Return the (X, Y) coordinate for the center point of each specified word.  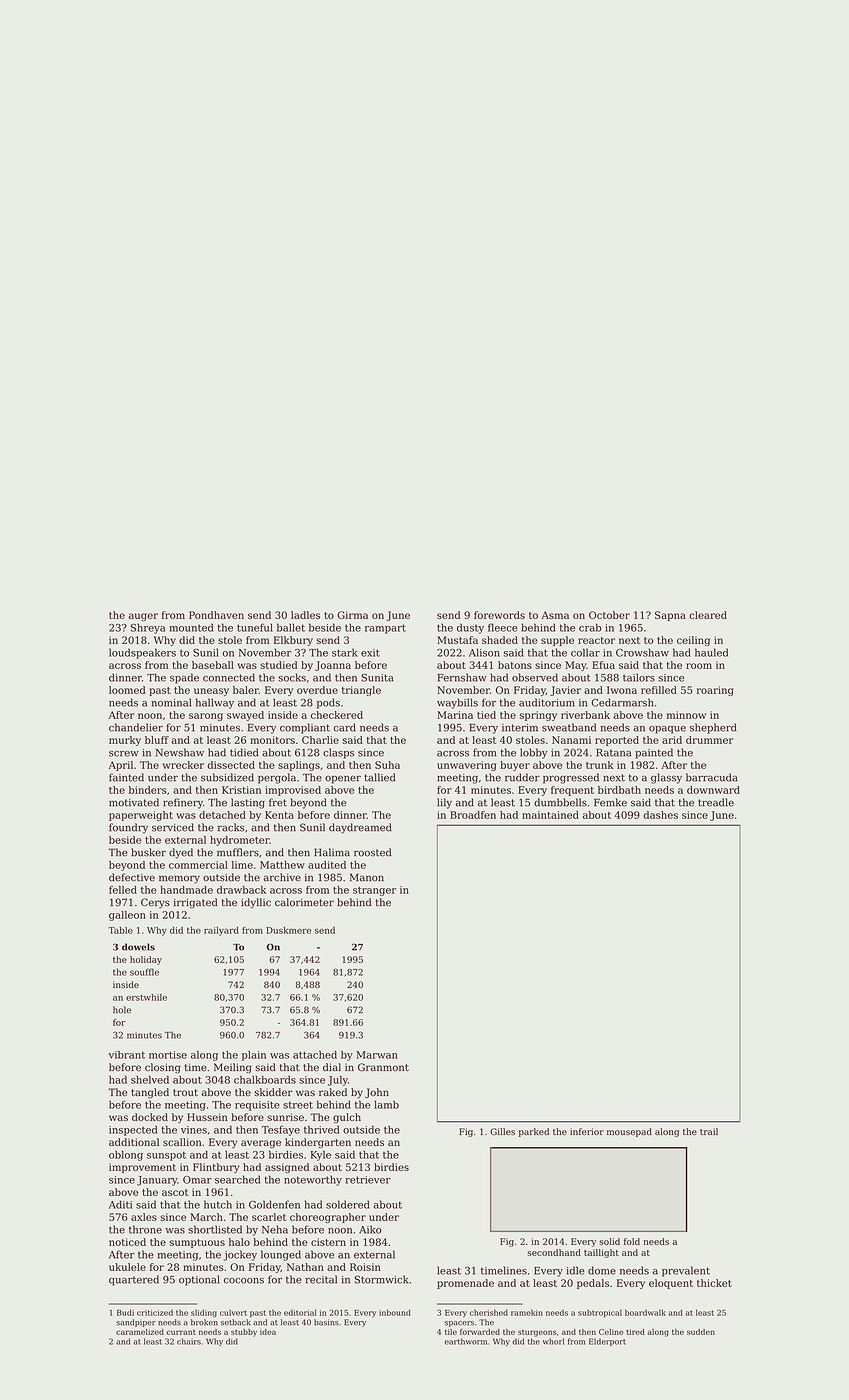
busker (148, 852)
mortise (168, 1055)
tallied (379, 777)
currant (181, 1332)
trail (709, 1131)
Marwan (377, 1055)
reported (617, 741)
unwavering (467, 766)
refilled (659, 690)
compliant (305, 728)
